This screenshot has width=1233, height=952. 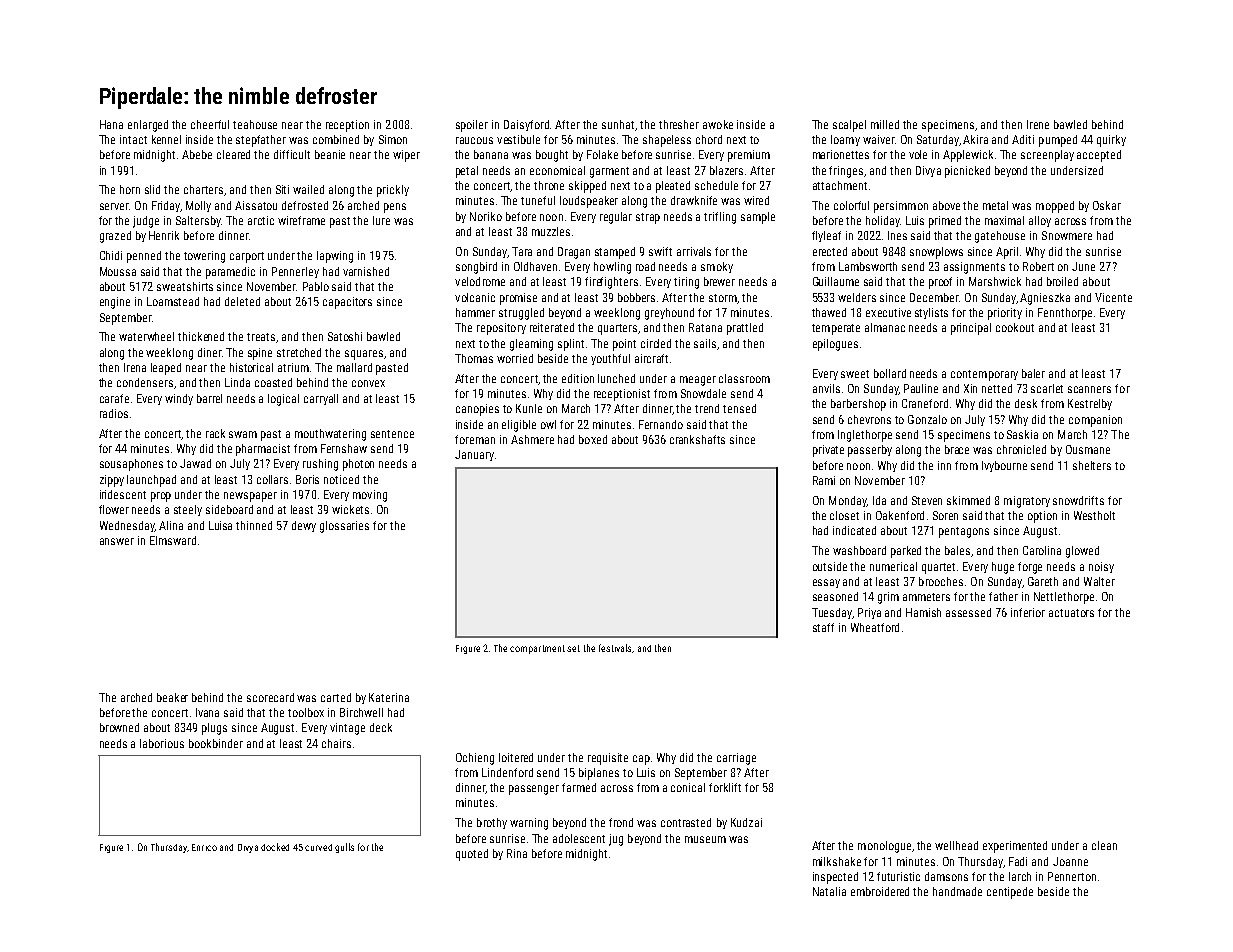 I want to click on beanie, so click(x=330, y=154).
